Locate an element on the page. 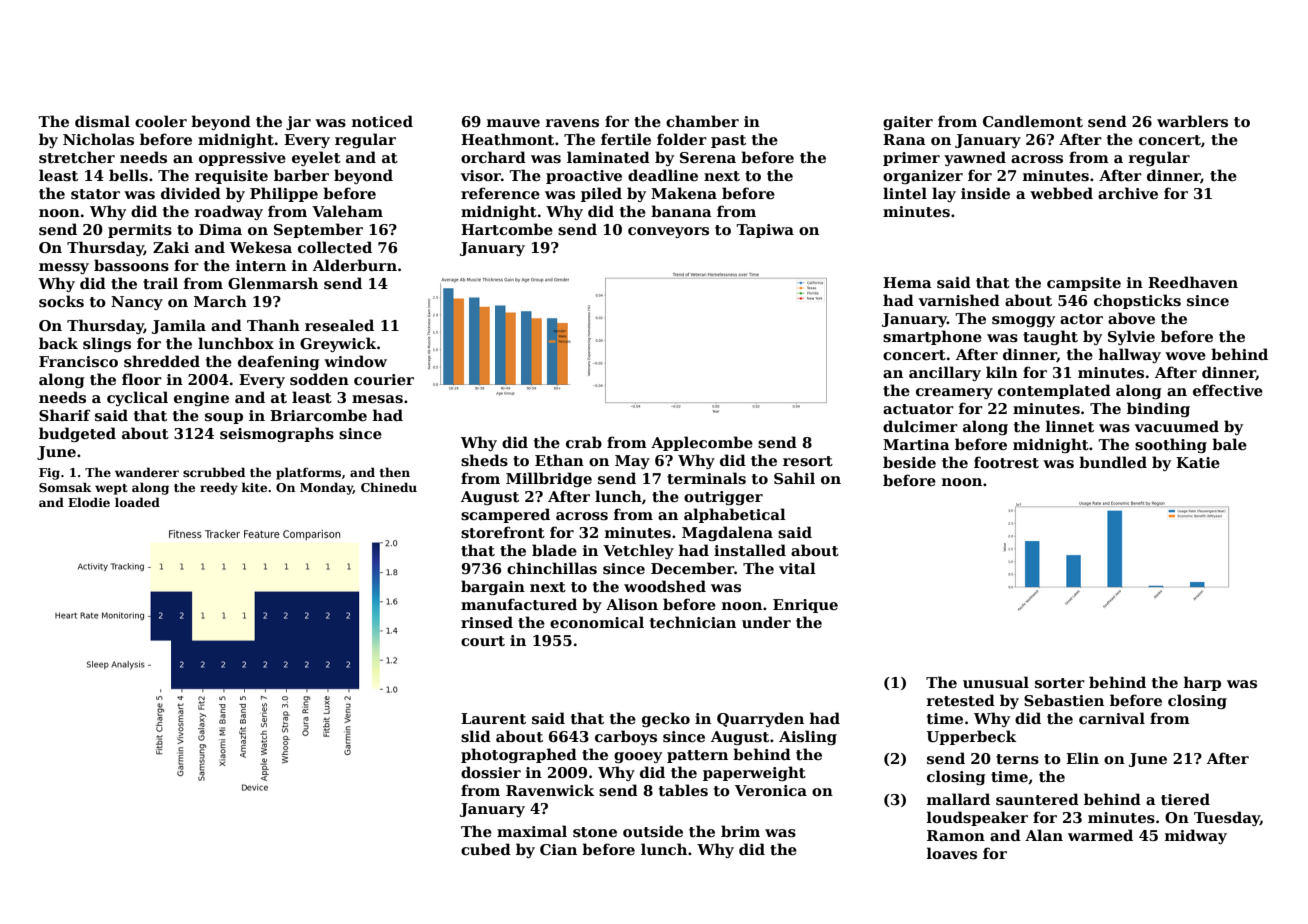 This image has width=1308, height=924. Katie is located at coordinates (1198, 462).
